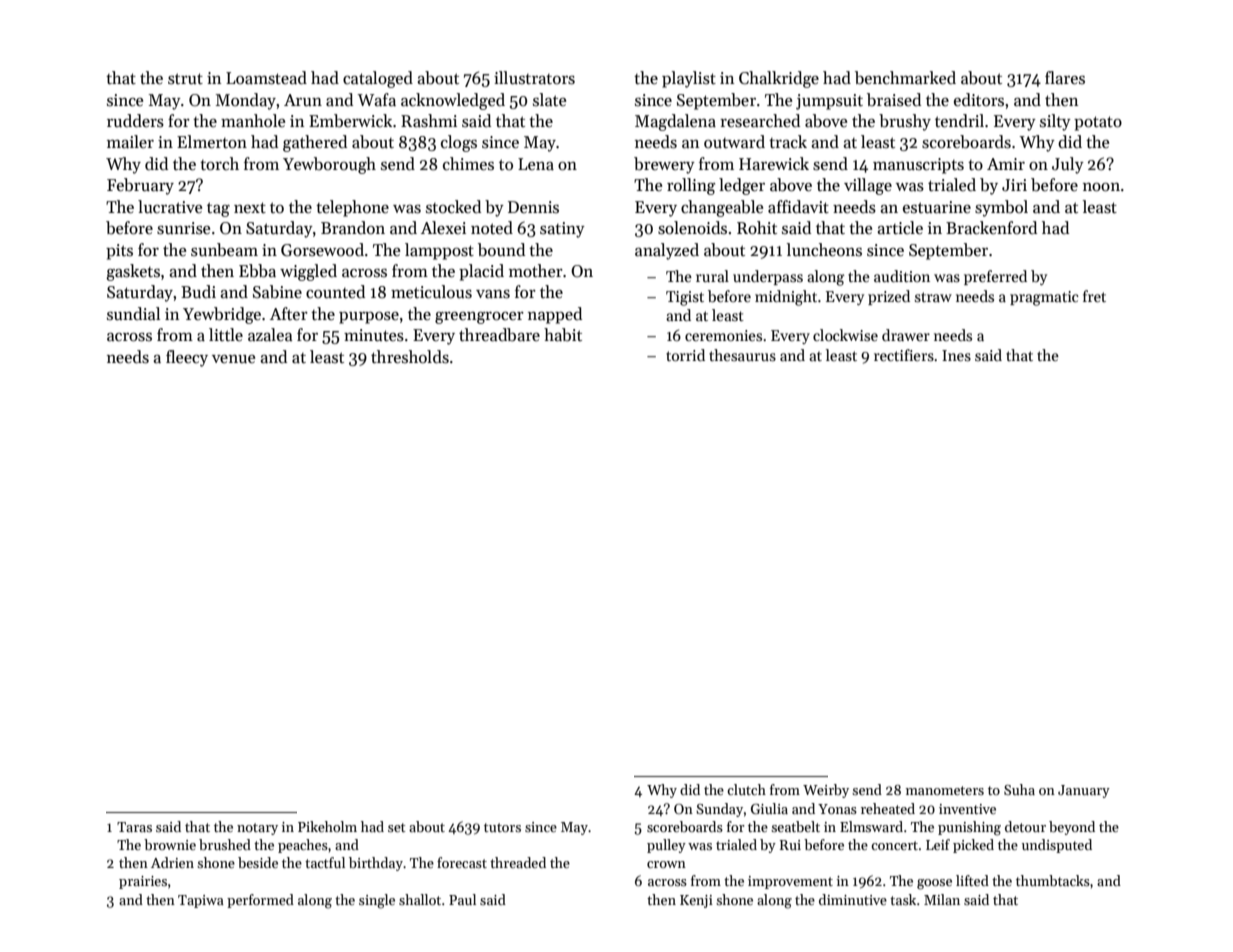 This screenshot has height=952, width=1233. I want to click on thresholds, so click(410, 357).
